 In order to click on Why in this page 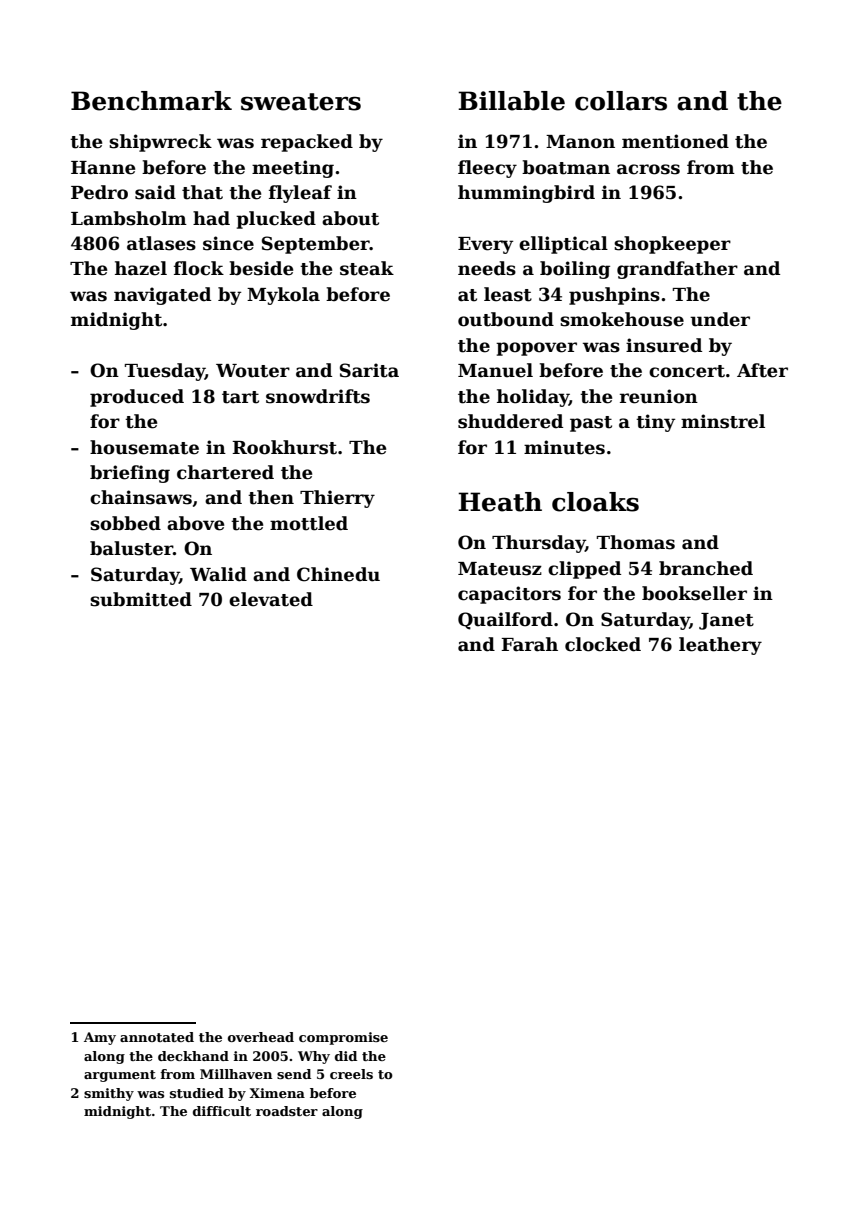, I will do `click(314, 1057)`.
